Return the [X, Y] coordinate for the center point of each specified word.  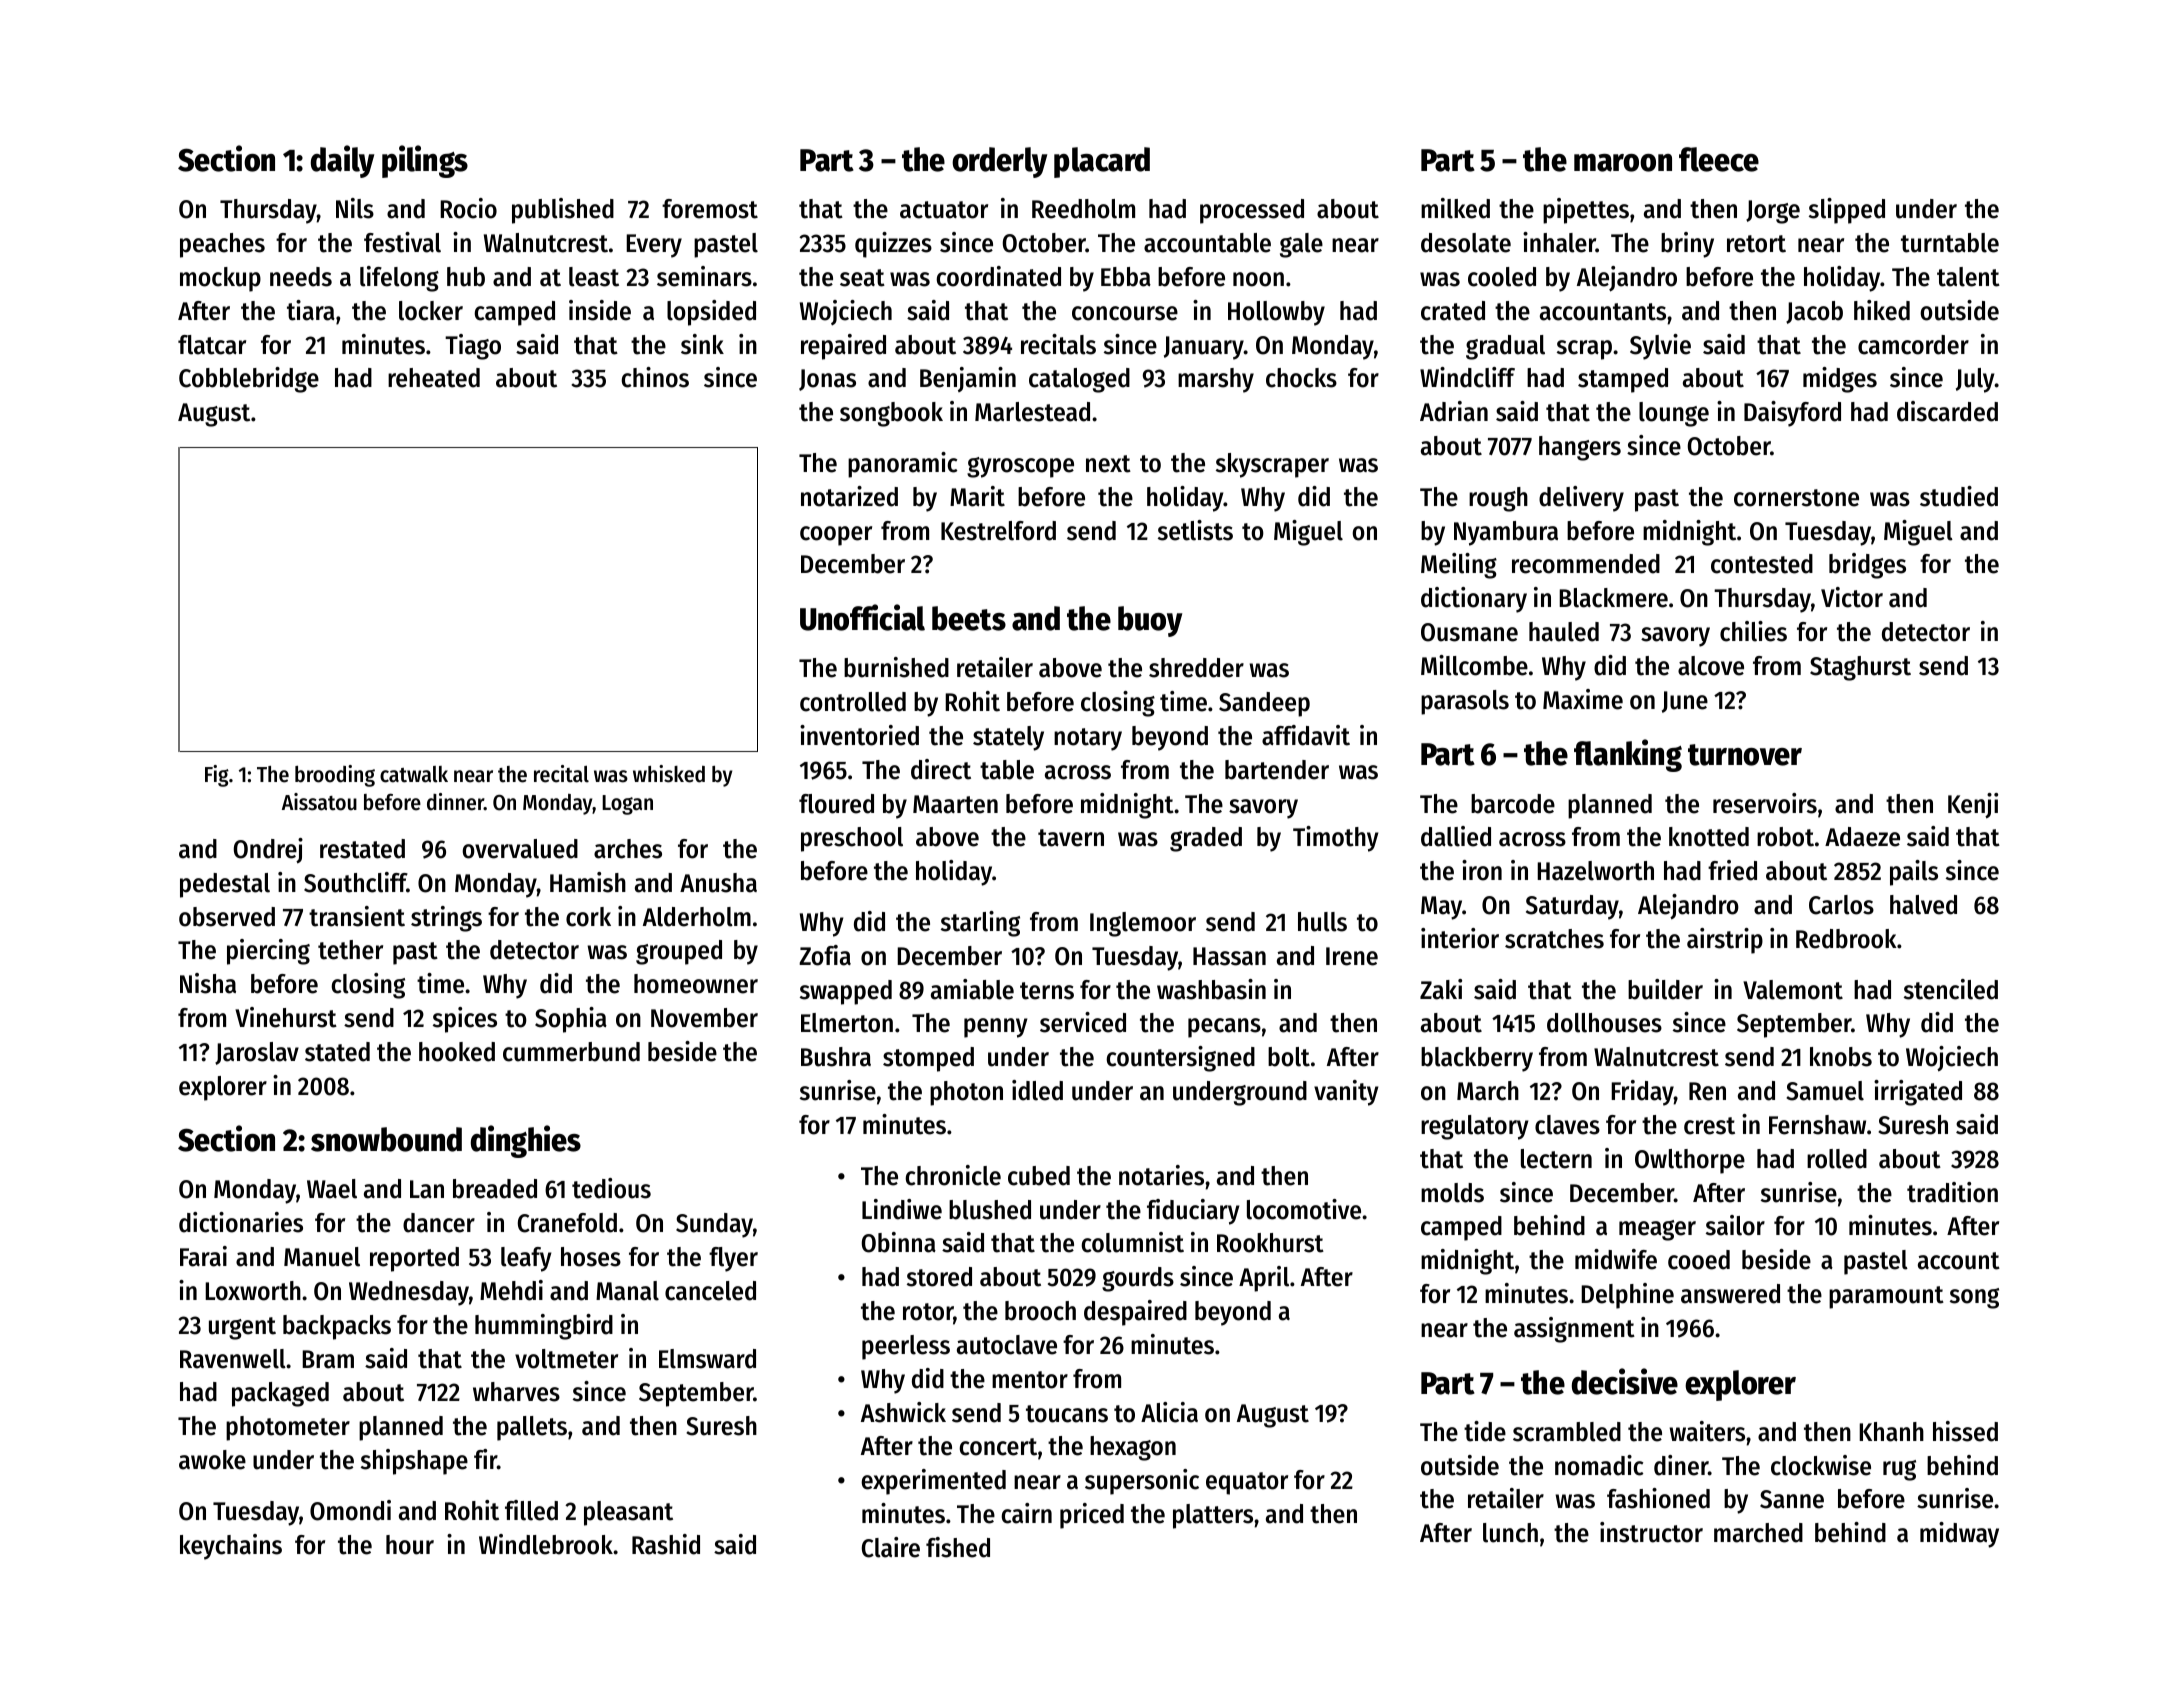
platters [1213, 1516]
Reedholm [1083, 209]
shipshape [414, 1462]
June [1685, 702]
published [563, 211]
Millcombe [1474, 665]
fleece [1719, 159]
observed [227, 917]
